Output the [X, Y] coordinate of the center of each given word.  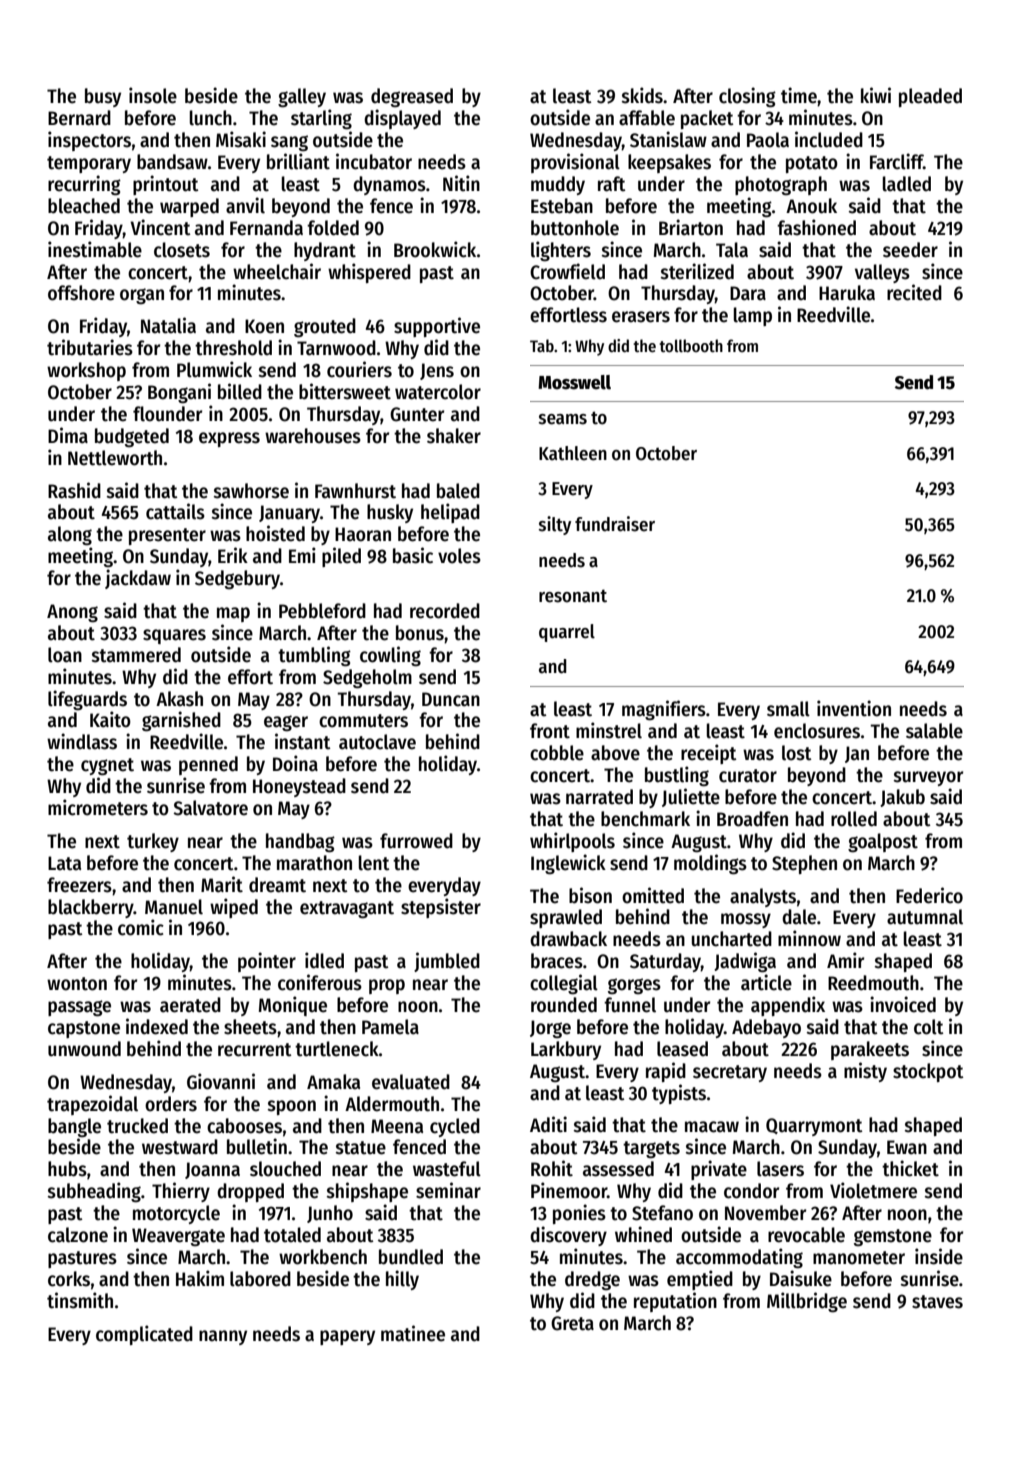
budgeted [132, 437]
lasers [780, 1169]
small [788, 709]
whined [643, 1234]
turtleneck [337, 1049]
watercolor [438, 392]
